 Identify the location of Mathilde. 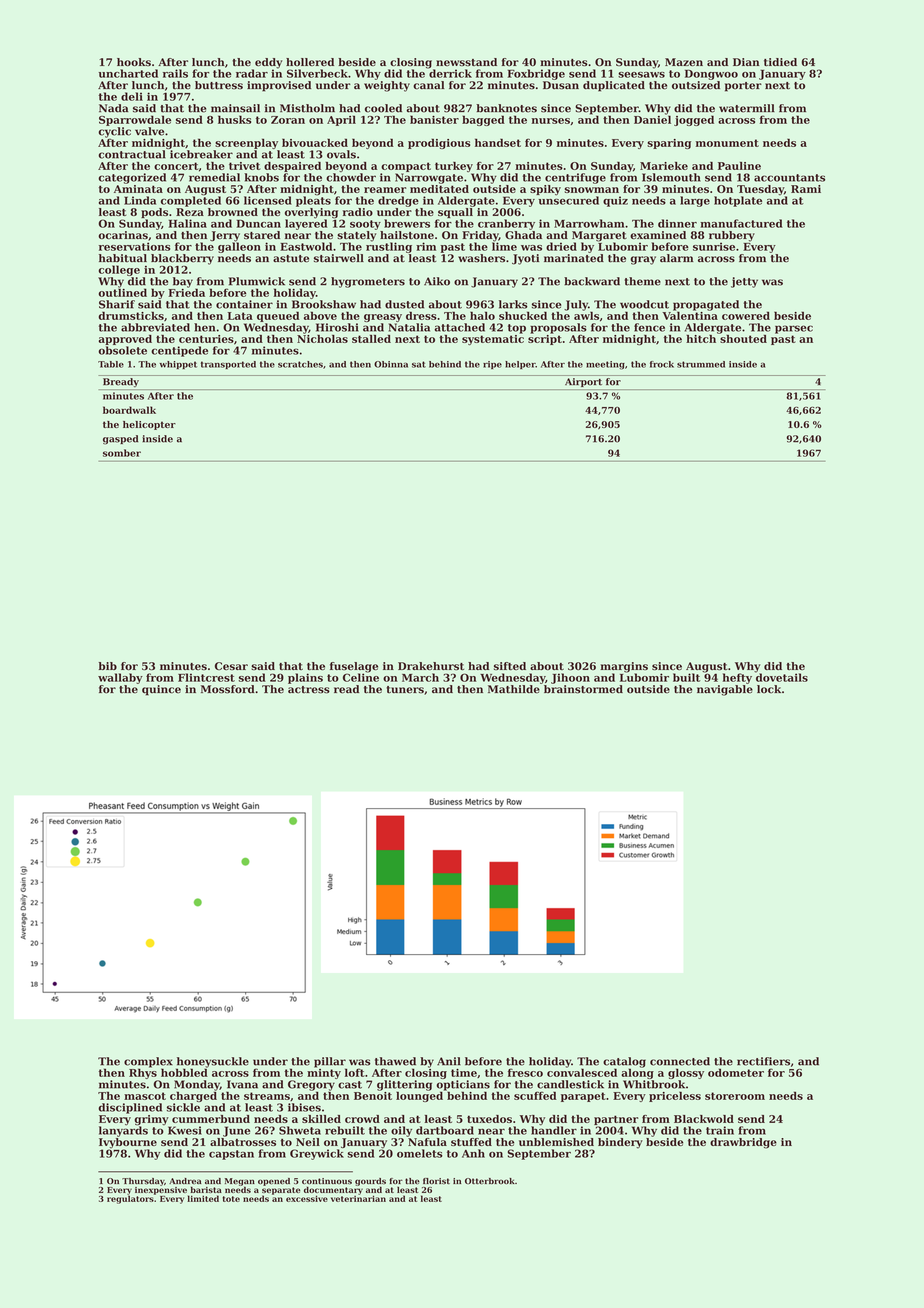
(514, 689).
